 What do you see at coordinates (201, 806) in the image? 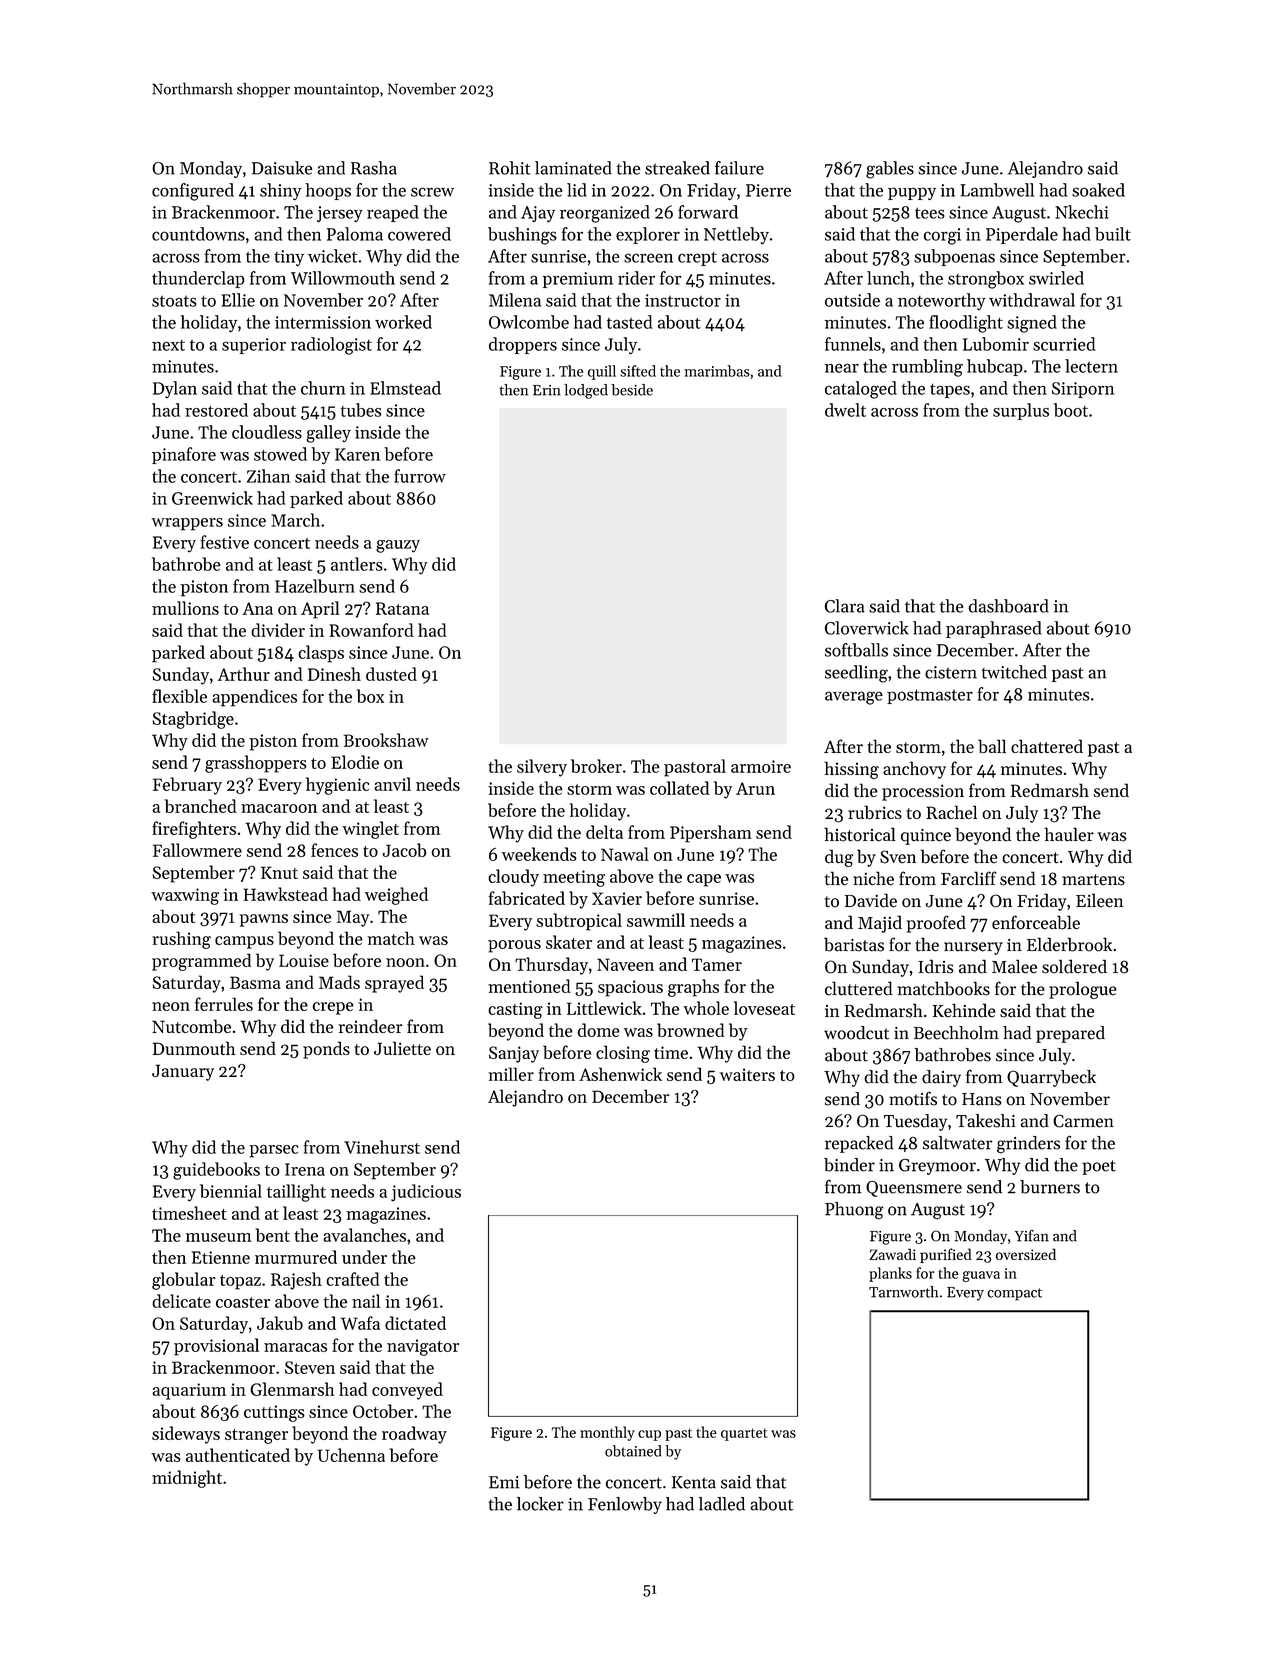
I see `branched` at bounding box center [201, 806].
